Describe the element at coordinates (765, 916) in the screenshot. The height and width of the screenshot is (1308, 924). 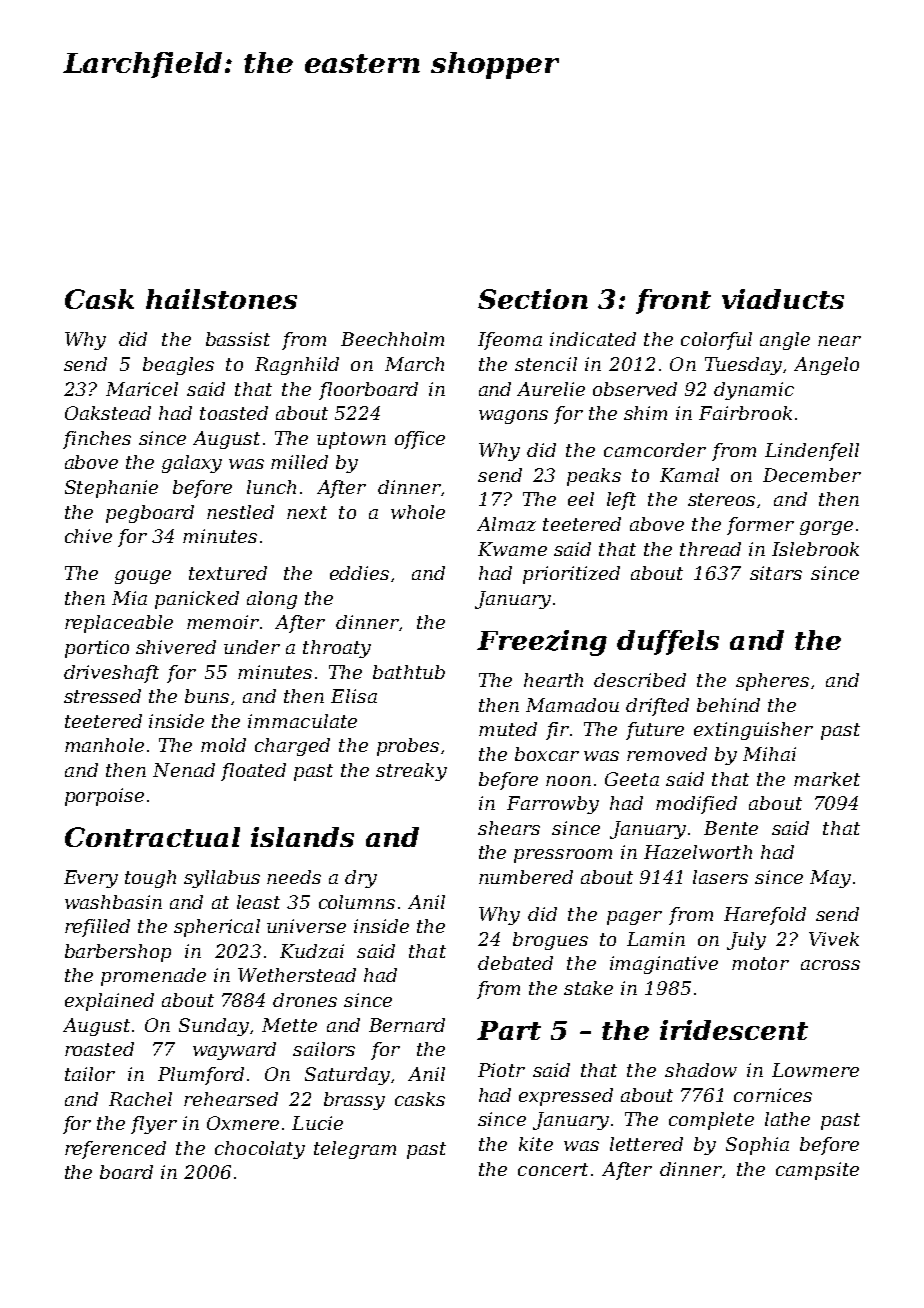
I see `Harefold` at that location.
